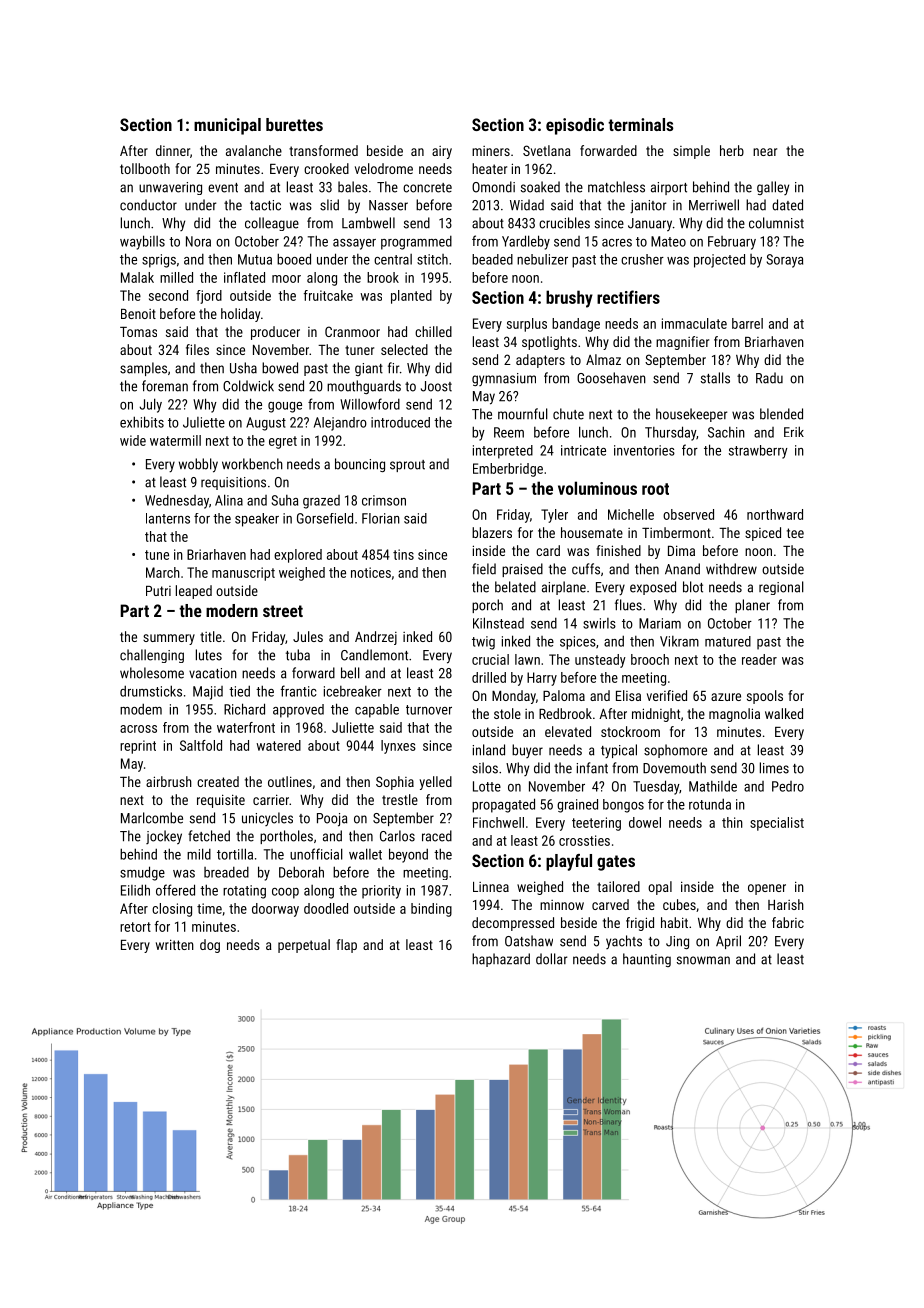 The image size is (924, 1308). I want to click on walked, so click(784, 713).
